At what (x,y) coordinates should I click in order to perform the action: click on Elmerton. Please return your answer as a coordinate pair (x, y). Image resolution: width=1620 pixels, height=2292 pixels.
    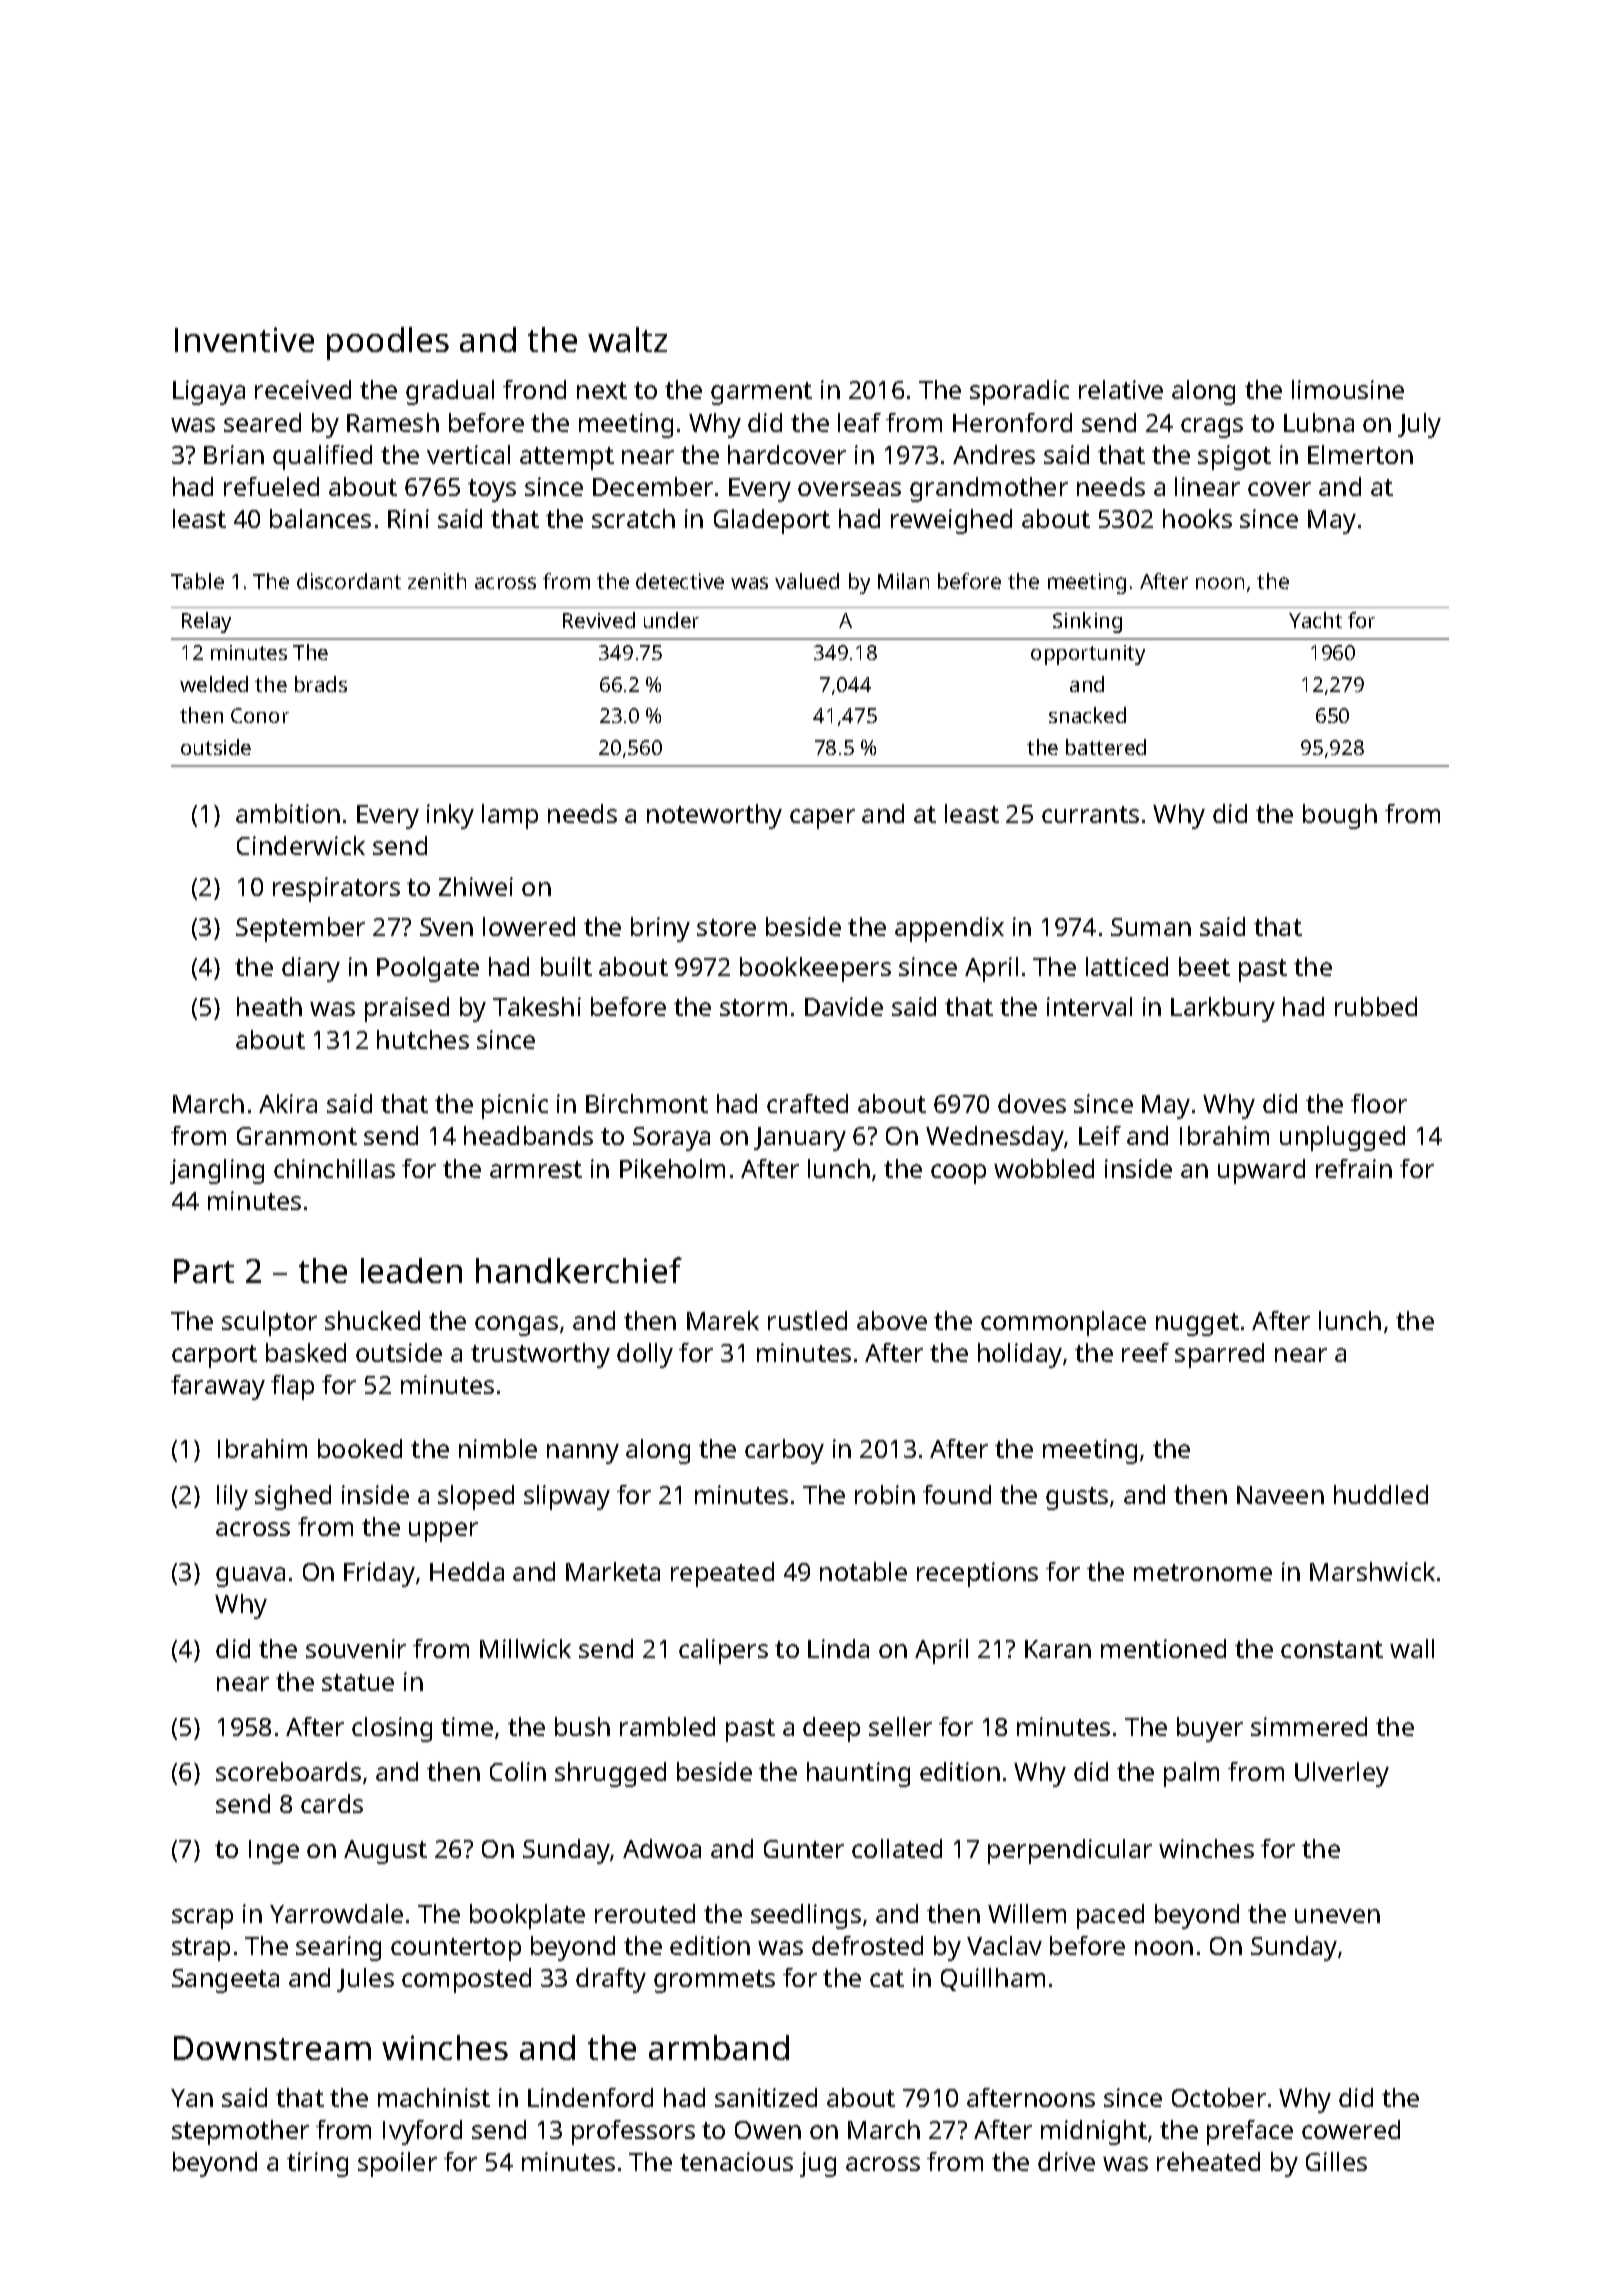
    Looking at the image, I should click on (1360, 454).
